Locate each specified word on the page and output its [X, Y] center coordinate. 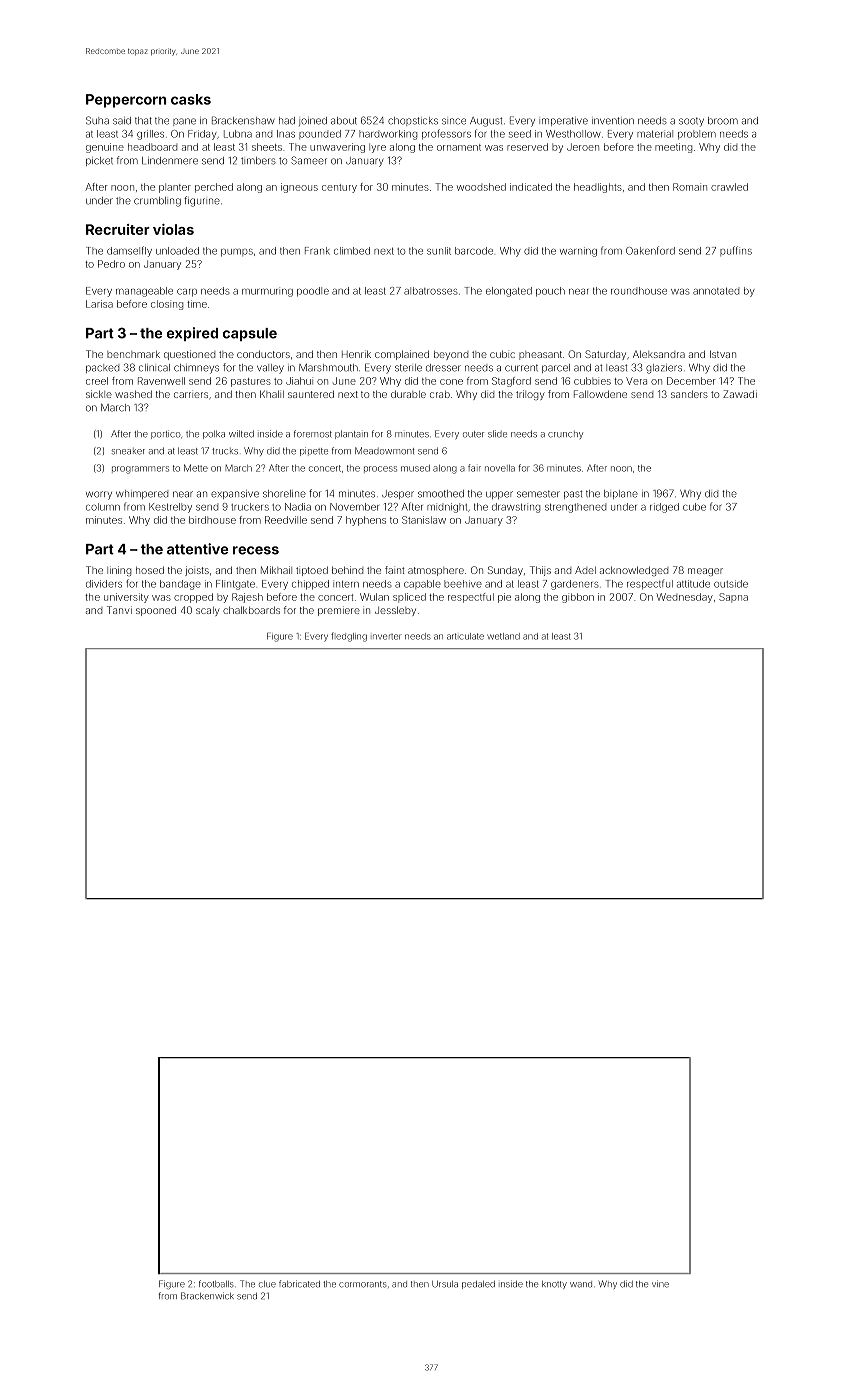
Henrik [356, 354]
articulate [465, 636]
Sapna [733, 598]
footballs [216, 1284]
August [486, 122]
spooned [156, 611]
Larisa [99, 304]
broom [723, 121]
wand [581, 1284]
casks [191, 99]
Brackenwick [207, 1296]
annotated [716, 291]
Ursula [445, 1284]
